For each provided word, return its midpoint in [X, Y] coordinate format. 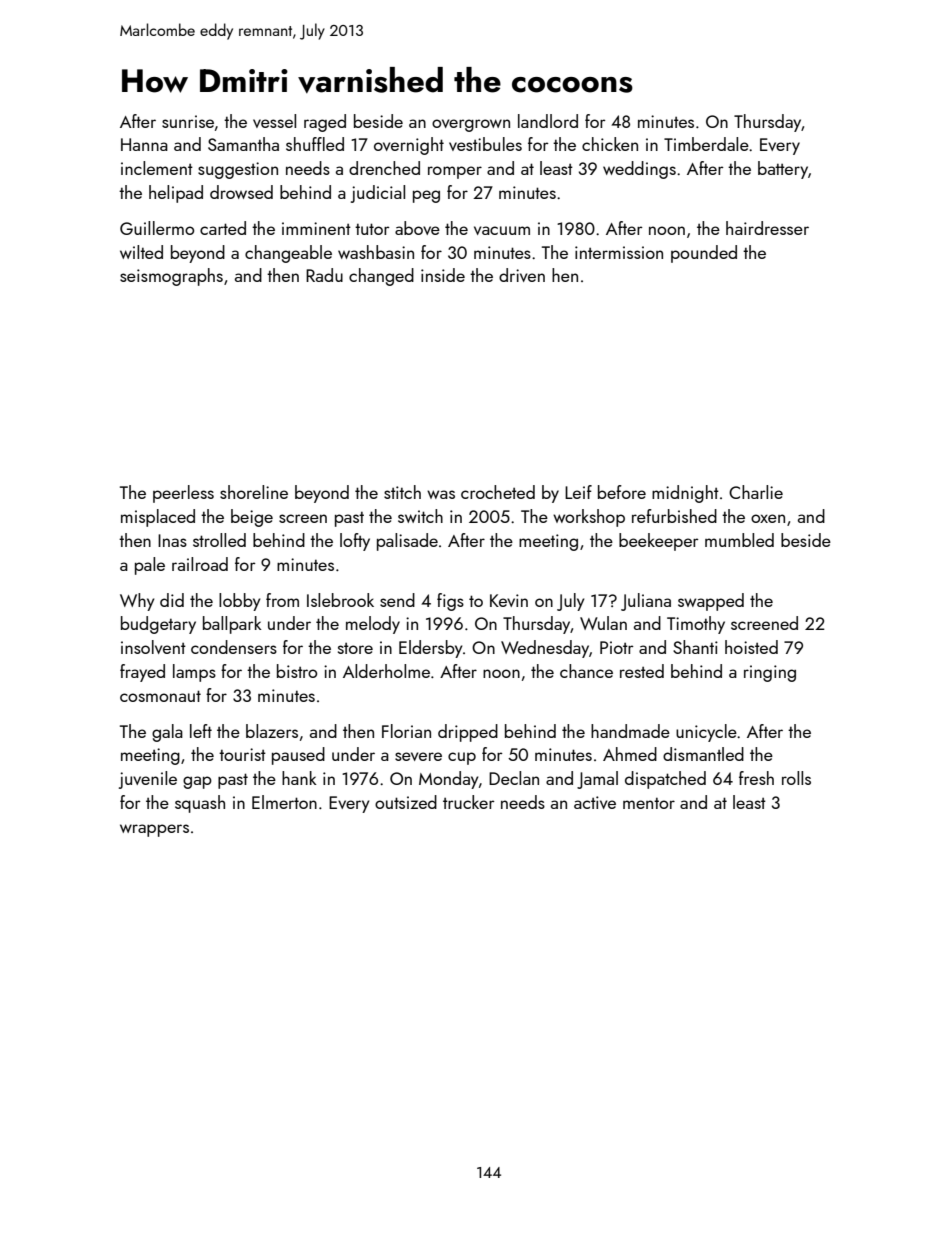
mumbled [739, 540]
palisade [407, 542]
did [172, 600]
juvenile [148, 780]
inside [443, 275]
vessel [274, 121]
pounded [704, 254]
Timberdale [706, 144]
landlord [548, 121]
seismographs [171, 277]
